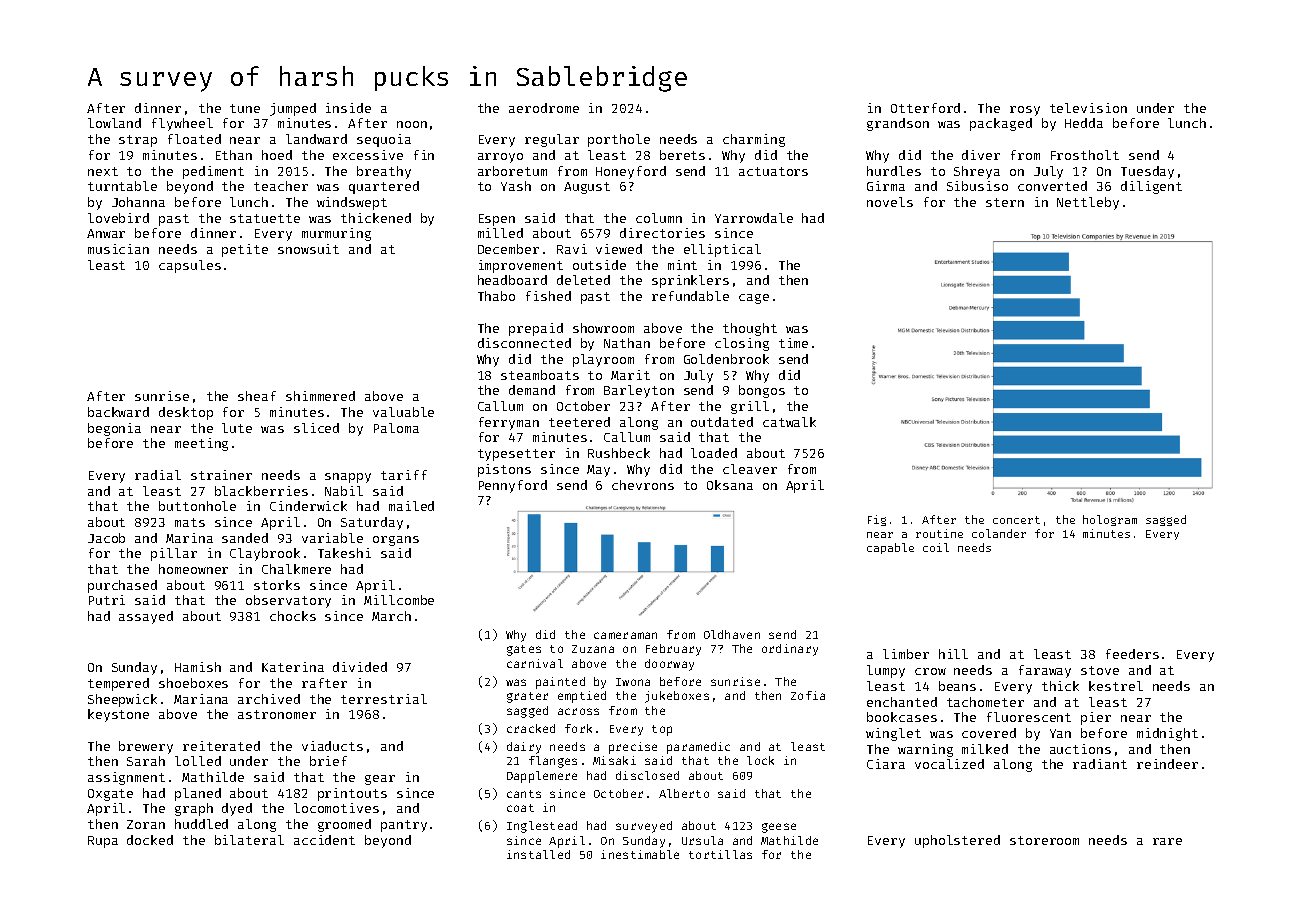  I want to click on Oldhaven, so click(732, 634).
